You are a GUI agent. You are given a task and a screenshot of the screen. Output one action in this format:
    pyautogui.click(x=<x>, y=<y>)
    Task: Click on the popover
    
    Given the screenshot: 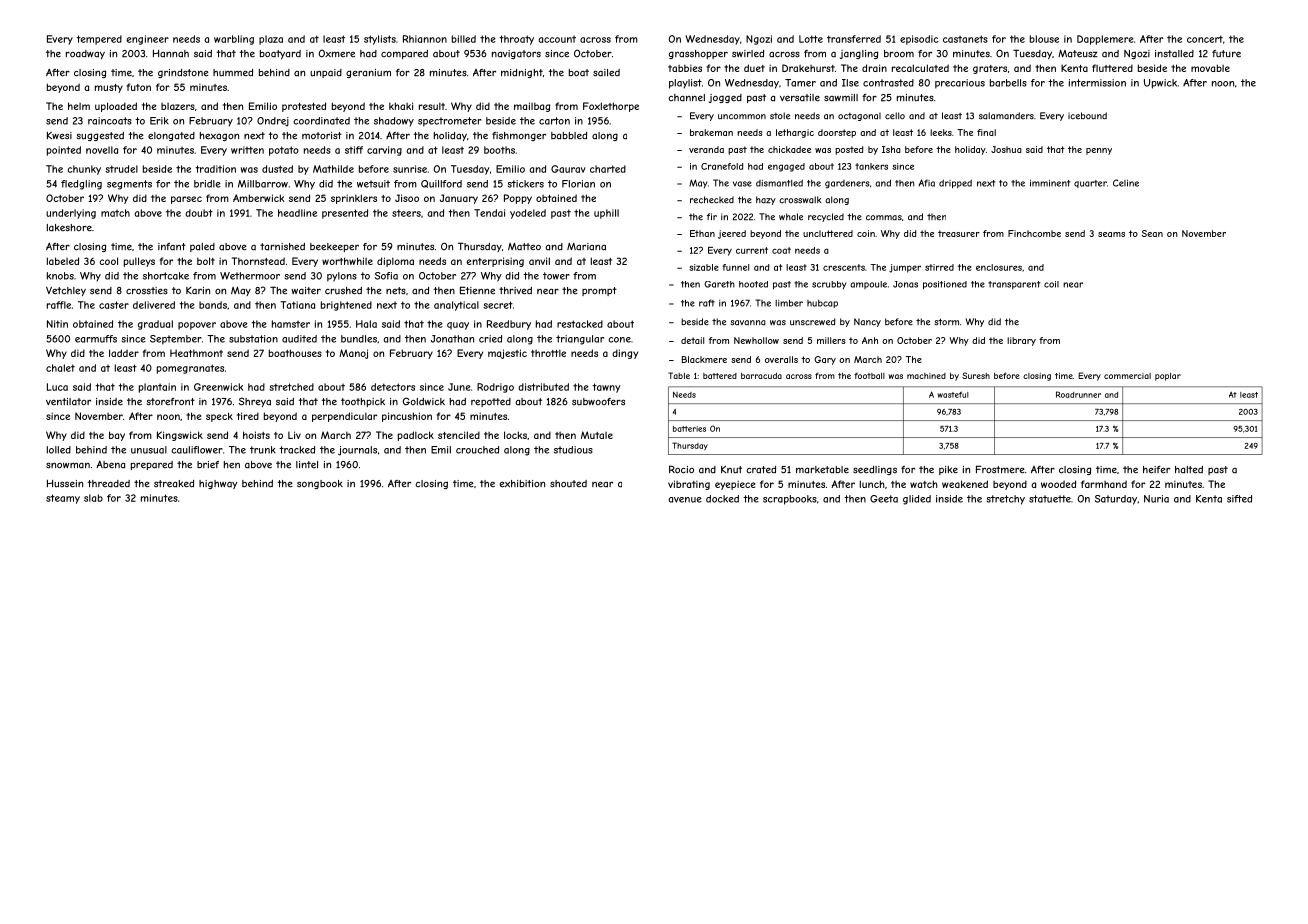 What is the action you would take?
    pyautogui.click(x=197, y=326)
